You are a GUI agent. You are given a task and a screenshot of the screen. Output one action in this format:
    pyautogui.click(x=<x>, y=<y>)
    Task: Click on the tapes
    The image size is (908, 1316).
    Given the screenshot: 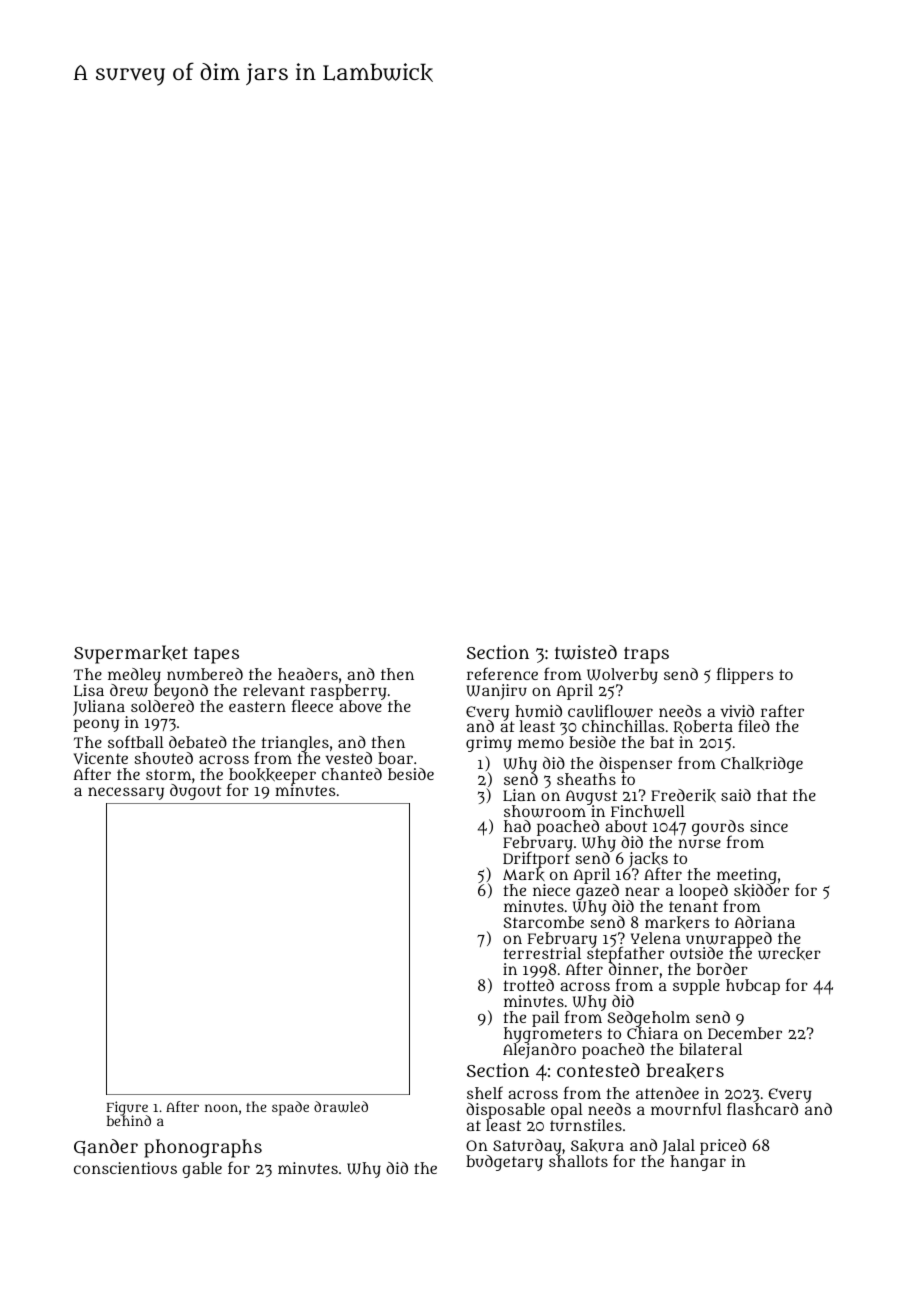 What is the action you would take?
    pyautogui.click(x=216, y=655)
